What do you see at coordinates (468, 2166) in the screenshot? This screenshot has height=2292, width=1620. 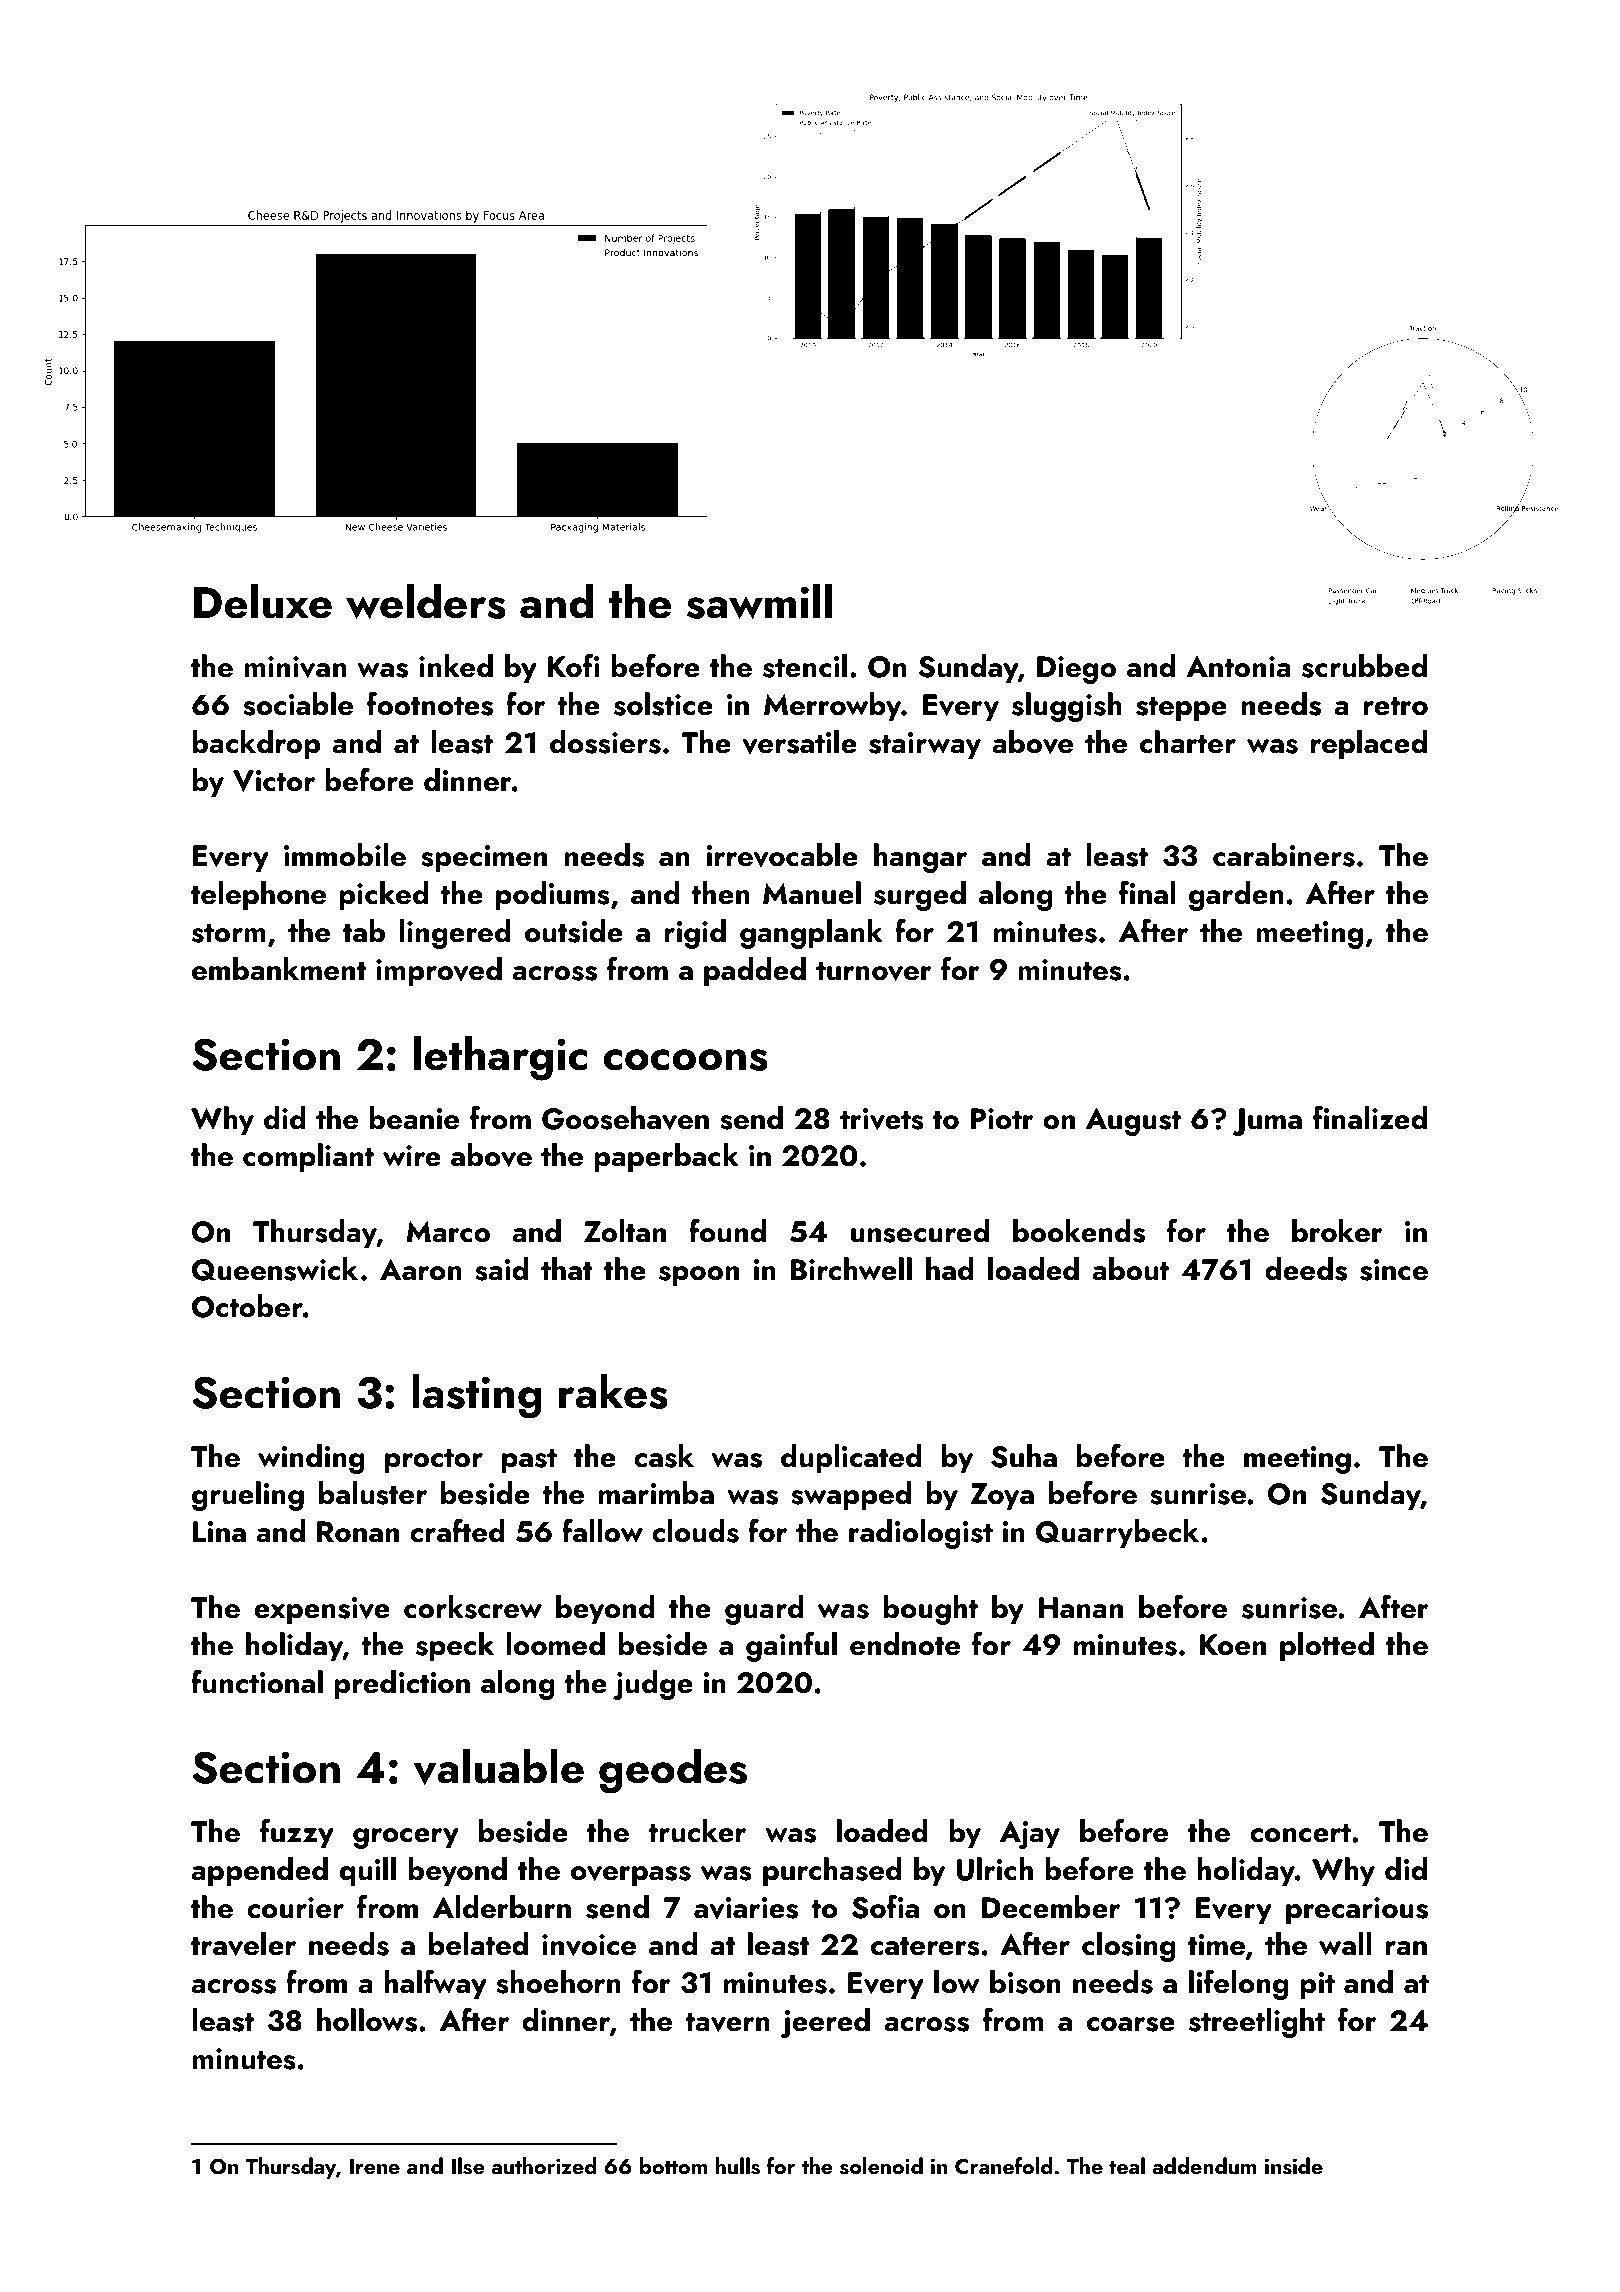 I see `Ilse` at bounding box center [468, 2166].
